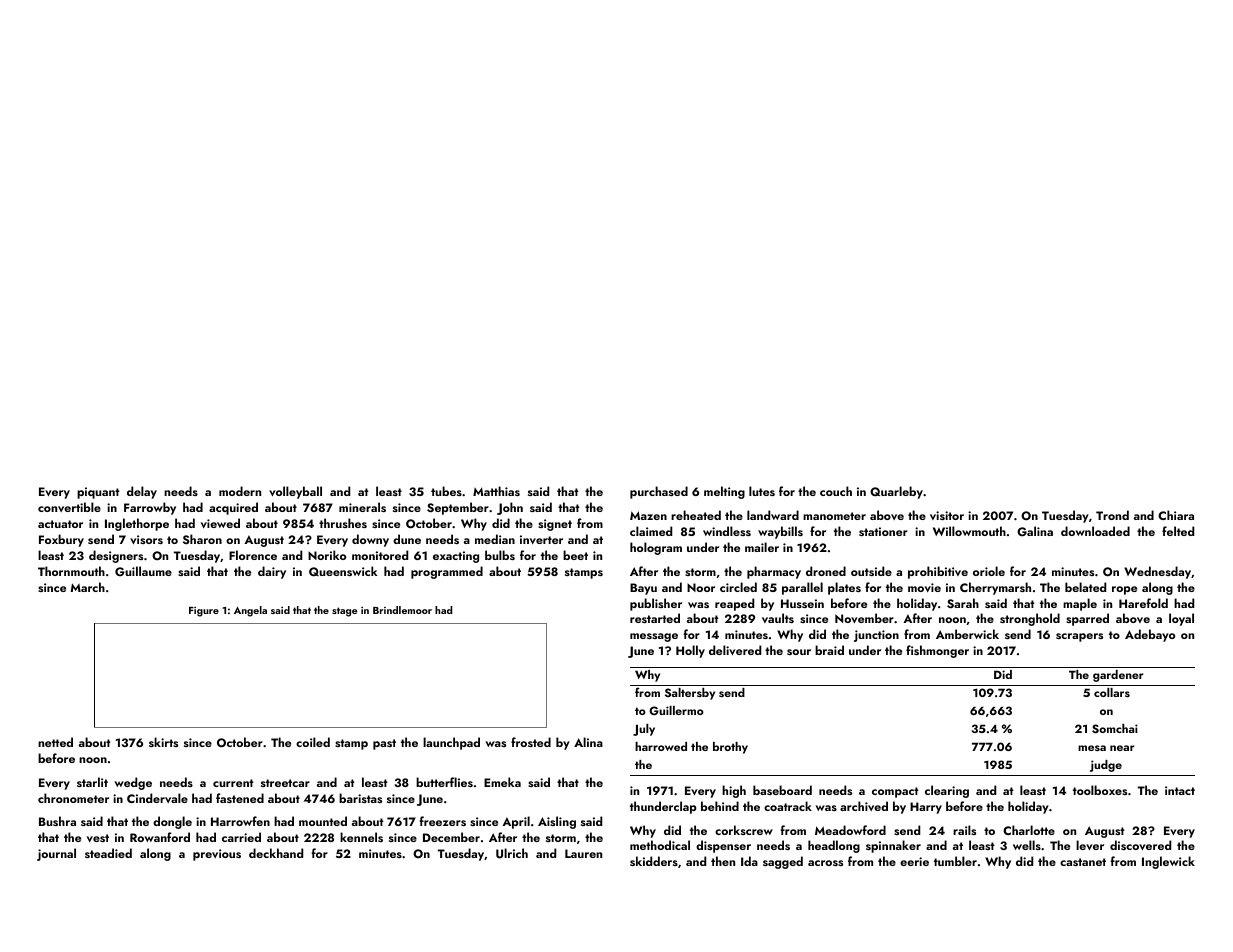 This screenshot has width=1233, height=952. What do you see at coordinates (1180, 790) in the screenshot?
I see `intact` at bounding box center [1180, 790].
